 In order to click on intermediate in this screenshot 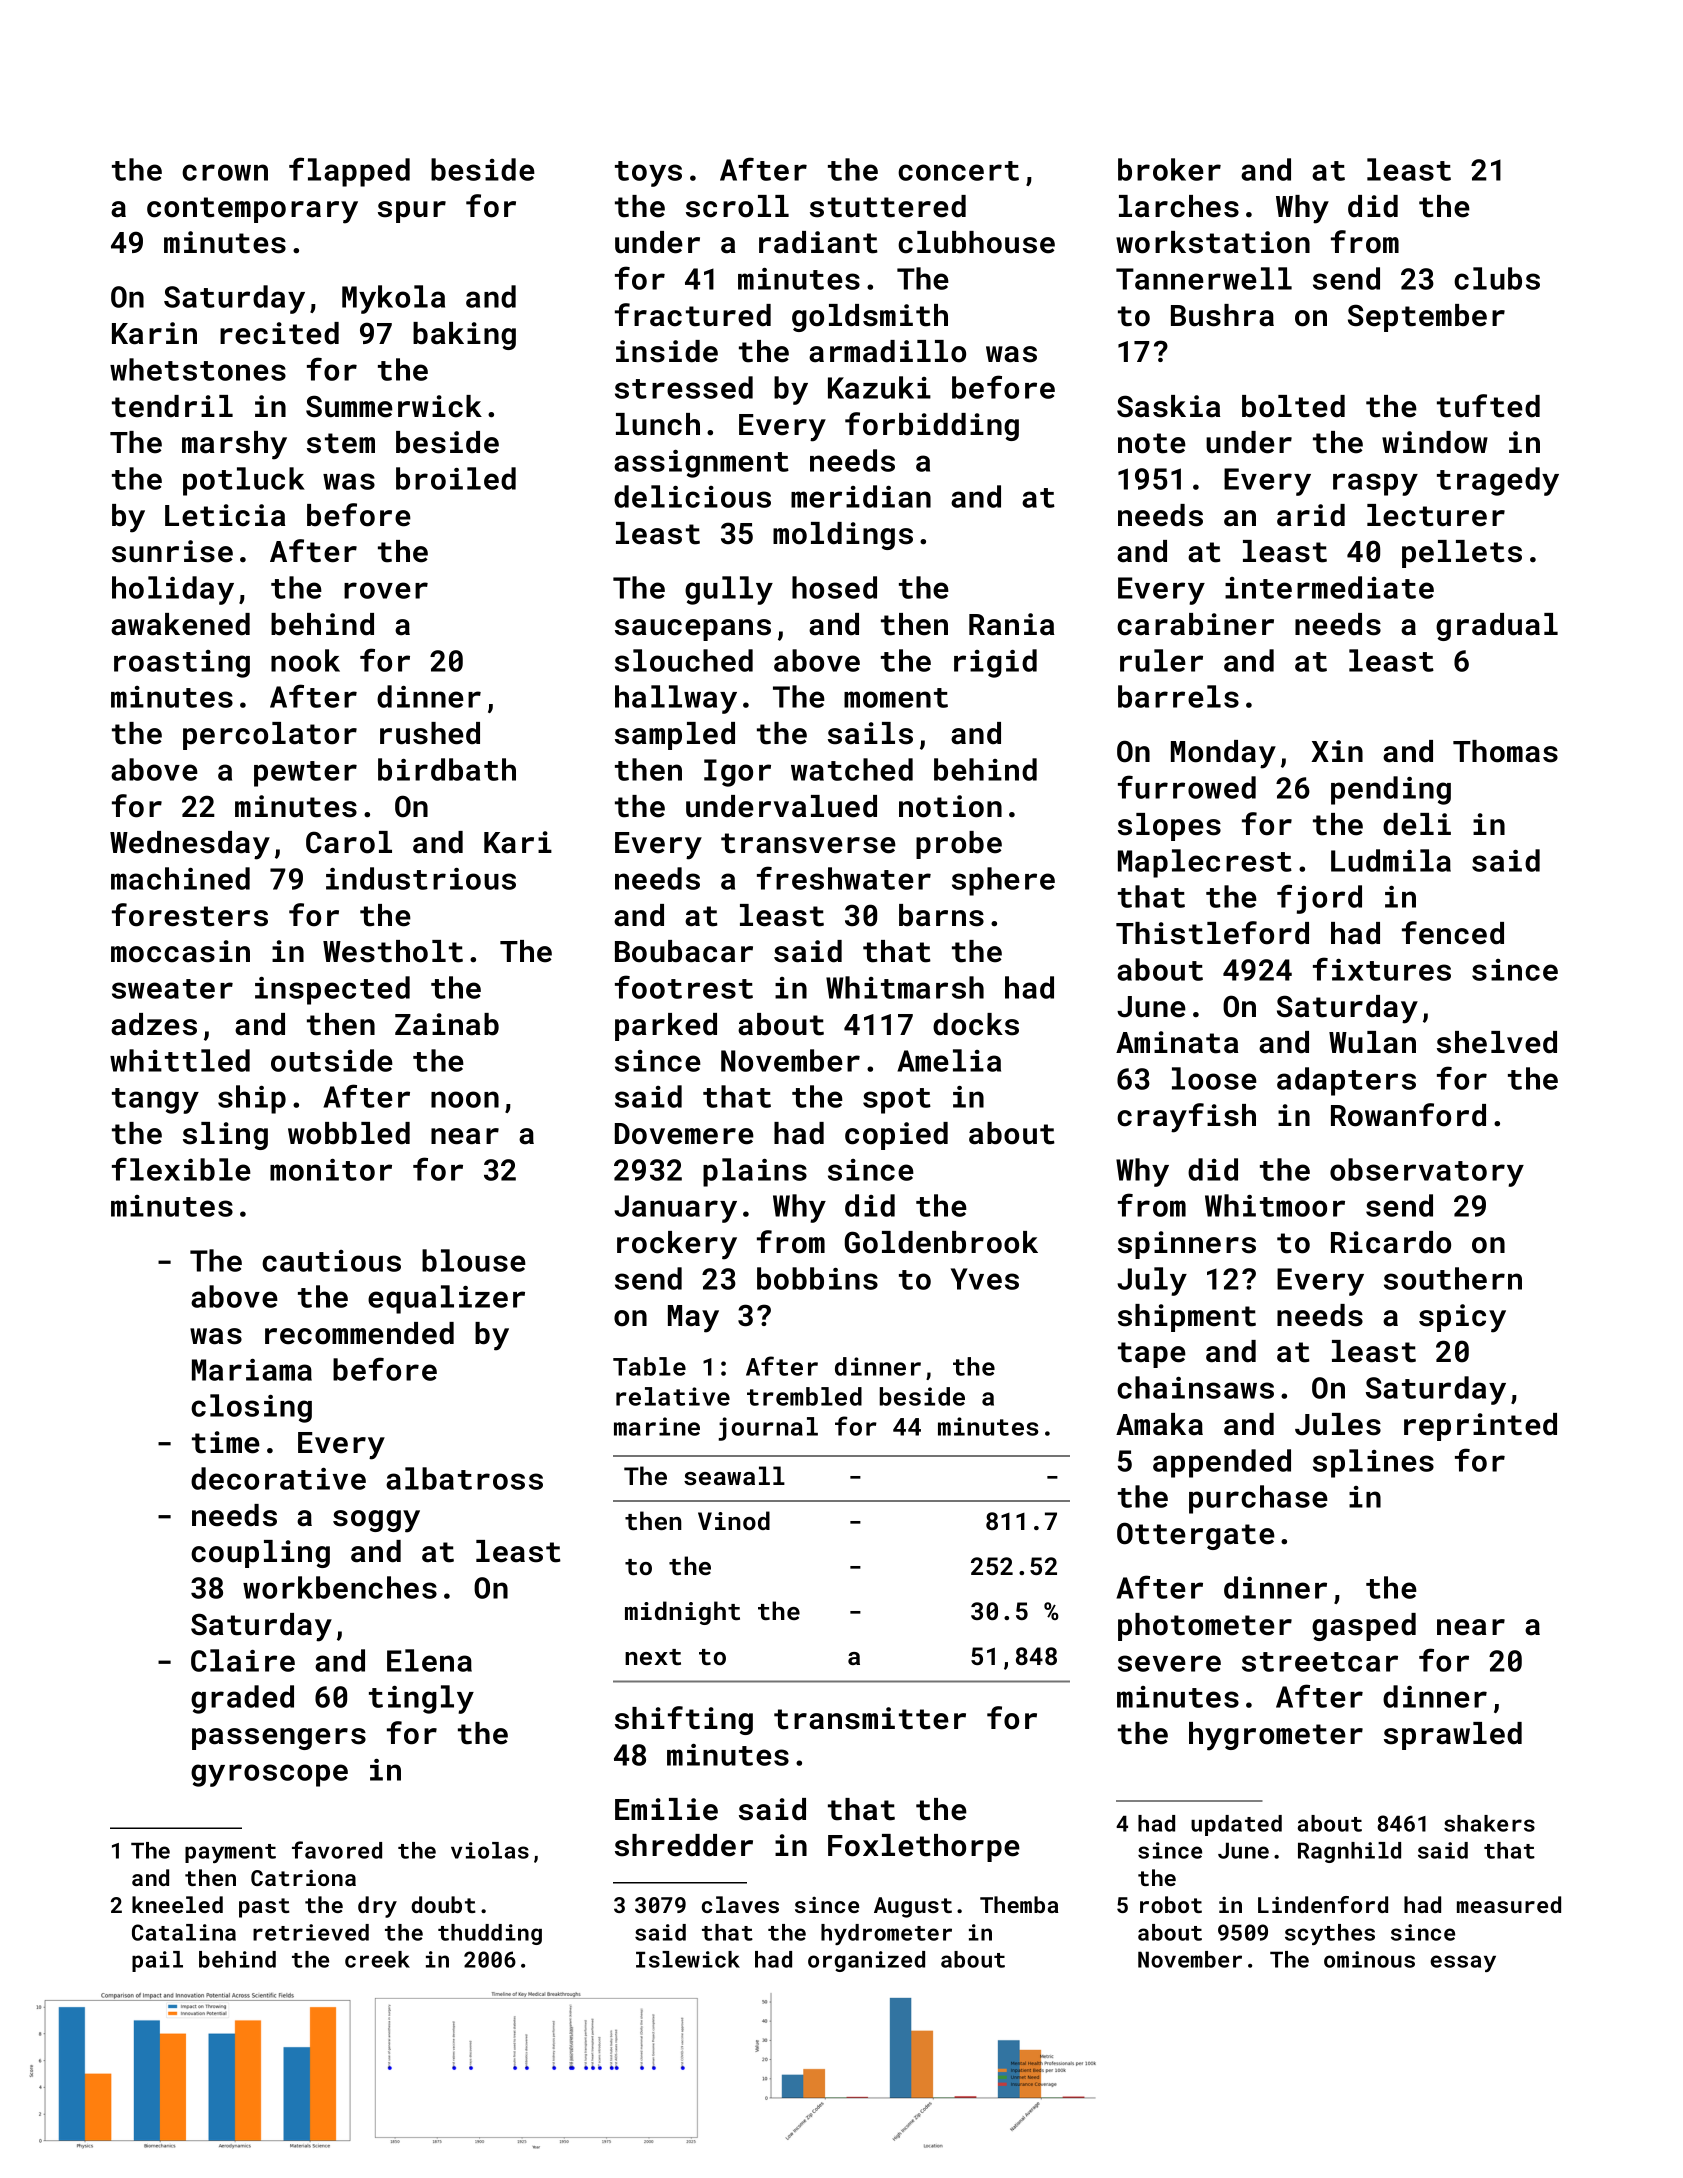, I will do `click(1329, 587)`.
